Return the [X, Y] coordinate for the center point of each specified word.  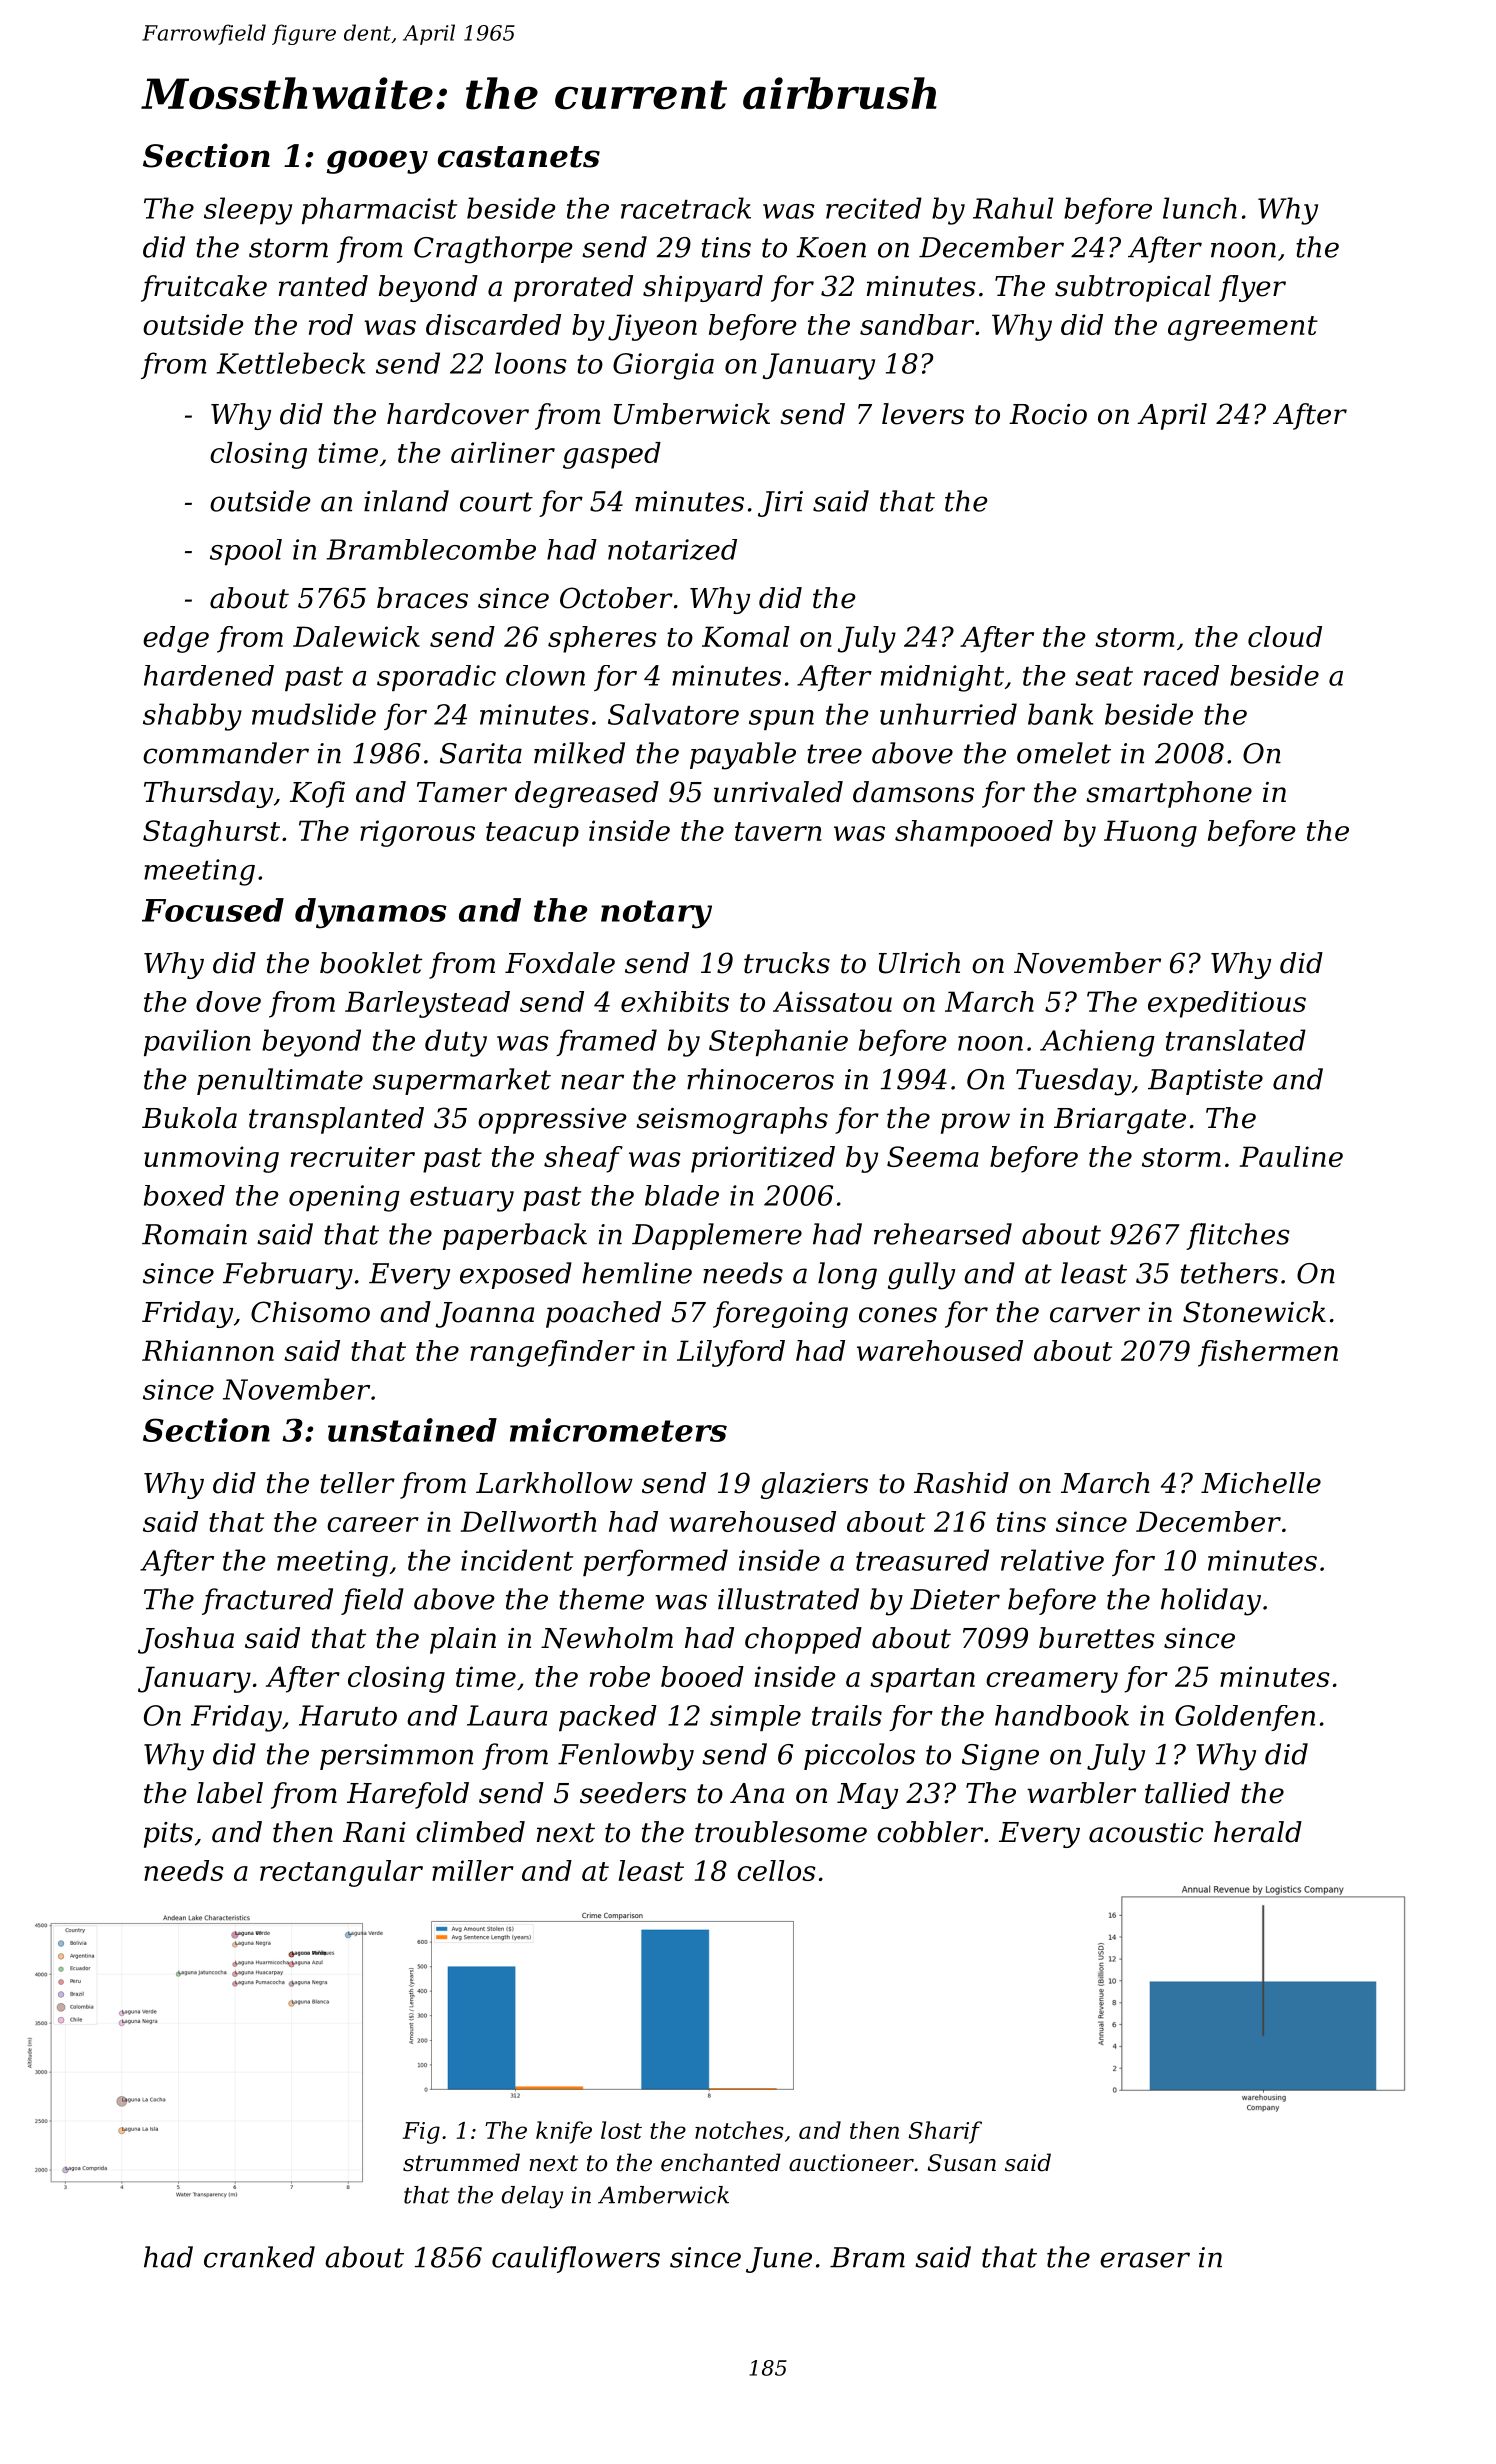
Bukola [189, 1118]
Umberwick [692, 414]
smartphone [1169, 794]
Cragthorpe [493, 250]
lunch [1200, 208]
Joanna [484, 1315]
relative [1052, 1560]
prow [975, 1123]
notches [739, 2130]
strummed [461, 2162]
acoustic [1146, 1832]
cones [898, 1315]
